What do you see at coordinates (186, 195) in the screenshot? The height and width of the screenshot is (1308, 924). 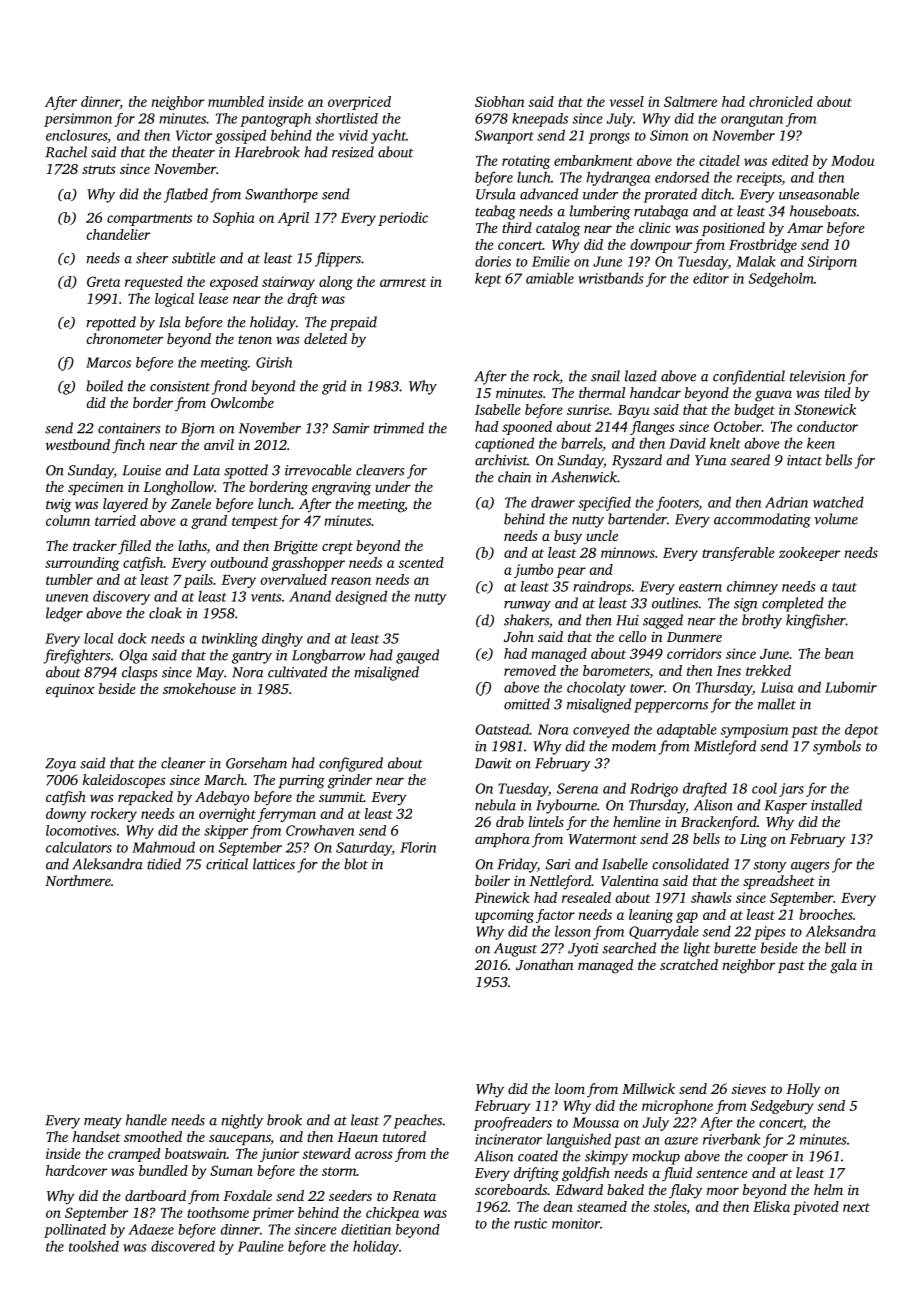 I see `flatbed` at bounding box center [186, 195].
